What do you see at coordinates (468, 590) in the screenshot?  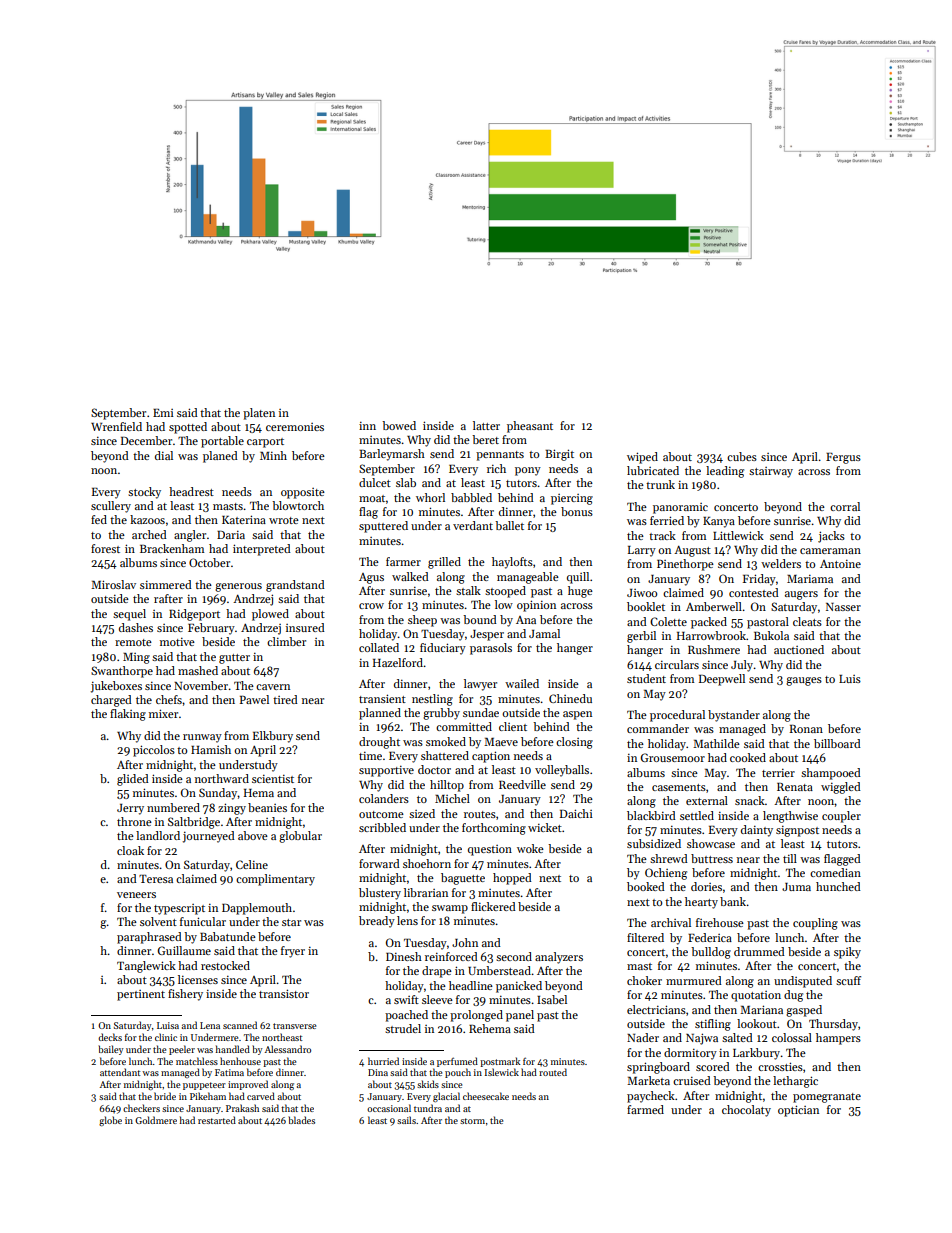 I see `stalk` at bounding box center [468, 590].
